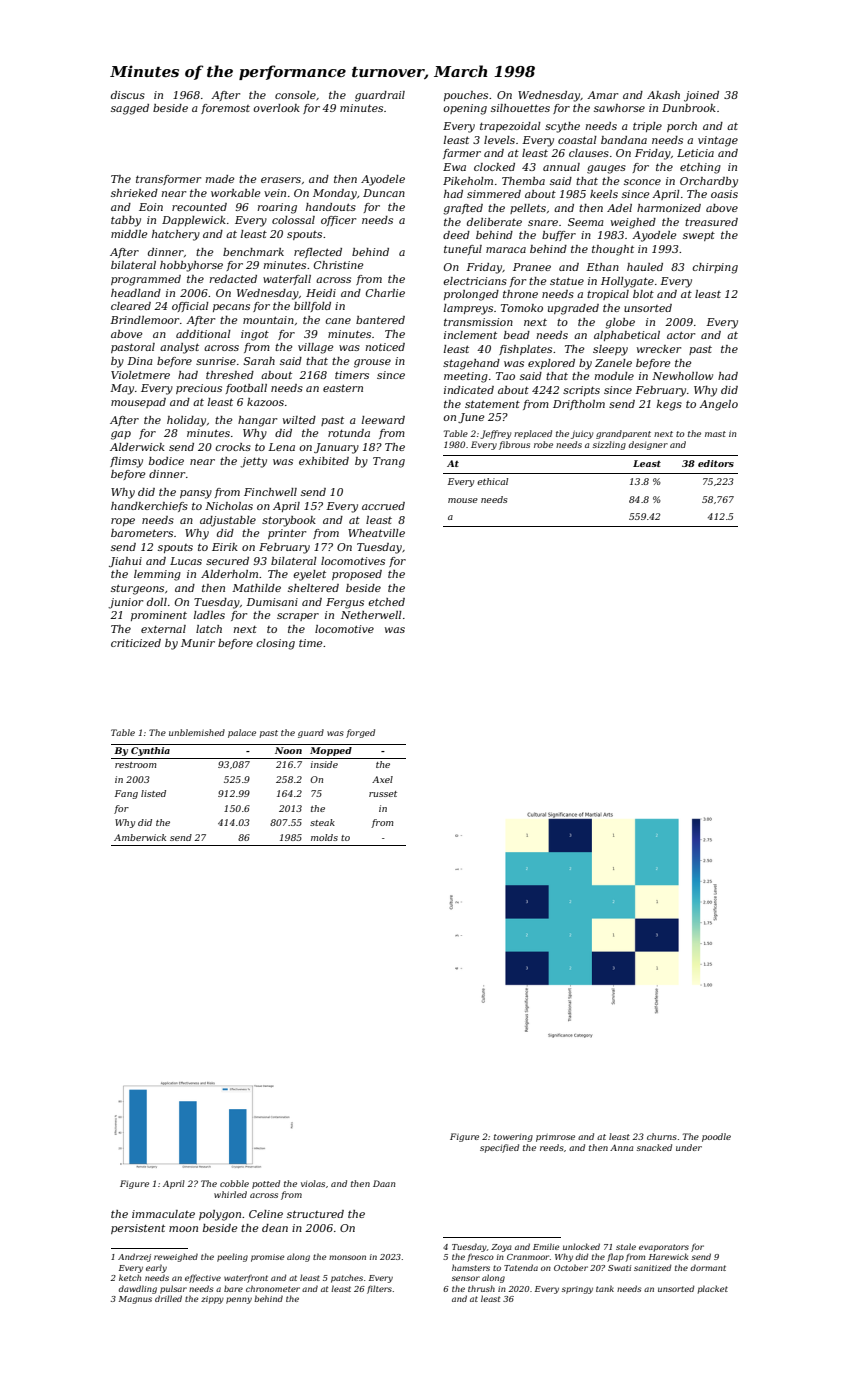  I want to click on penny, so click(239, 1300).
